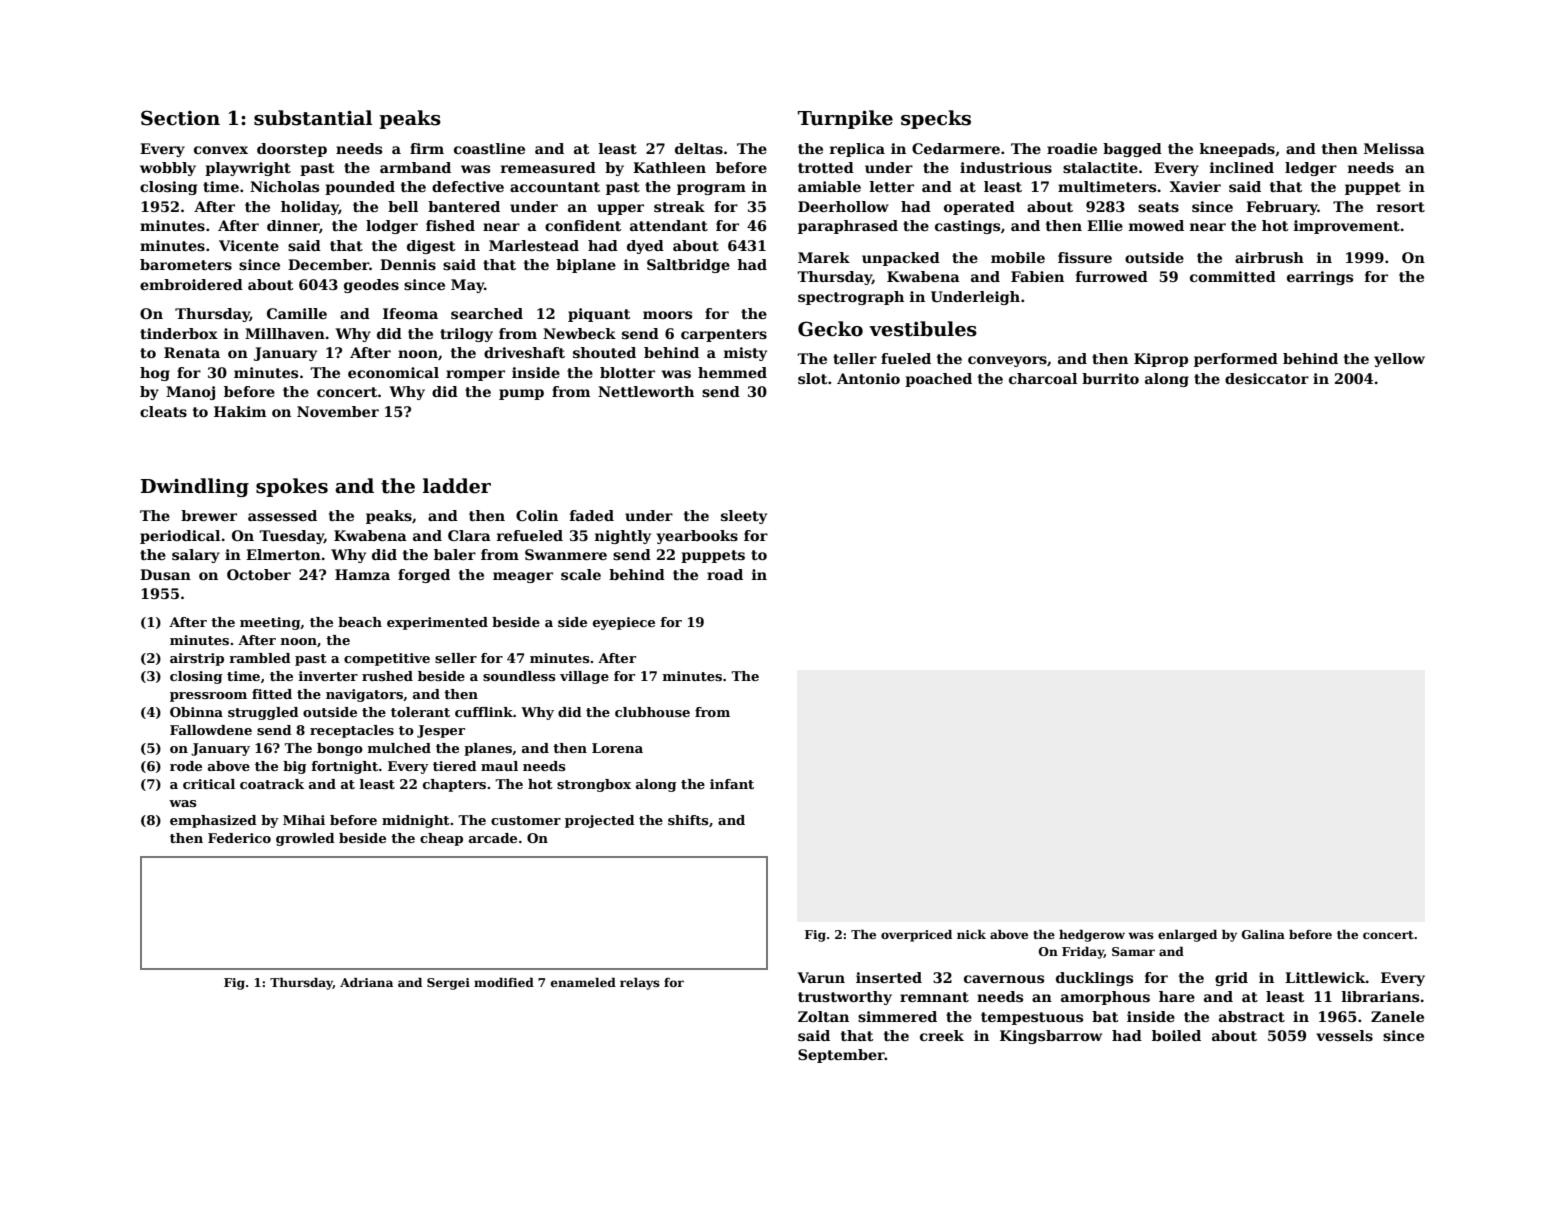 The height and width of the page is (1210, 1565). Describe the element at coordinates (652, 712) in the page. I see `clubhouse` at that location.
